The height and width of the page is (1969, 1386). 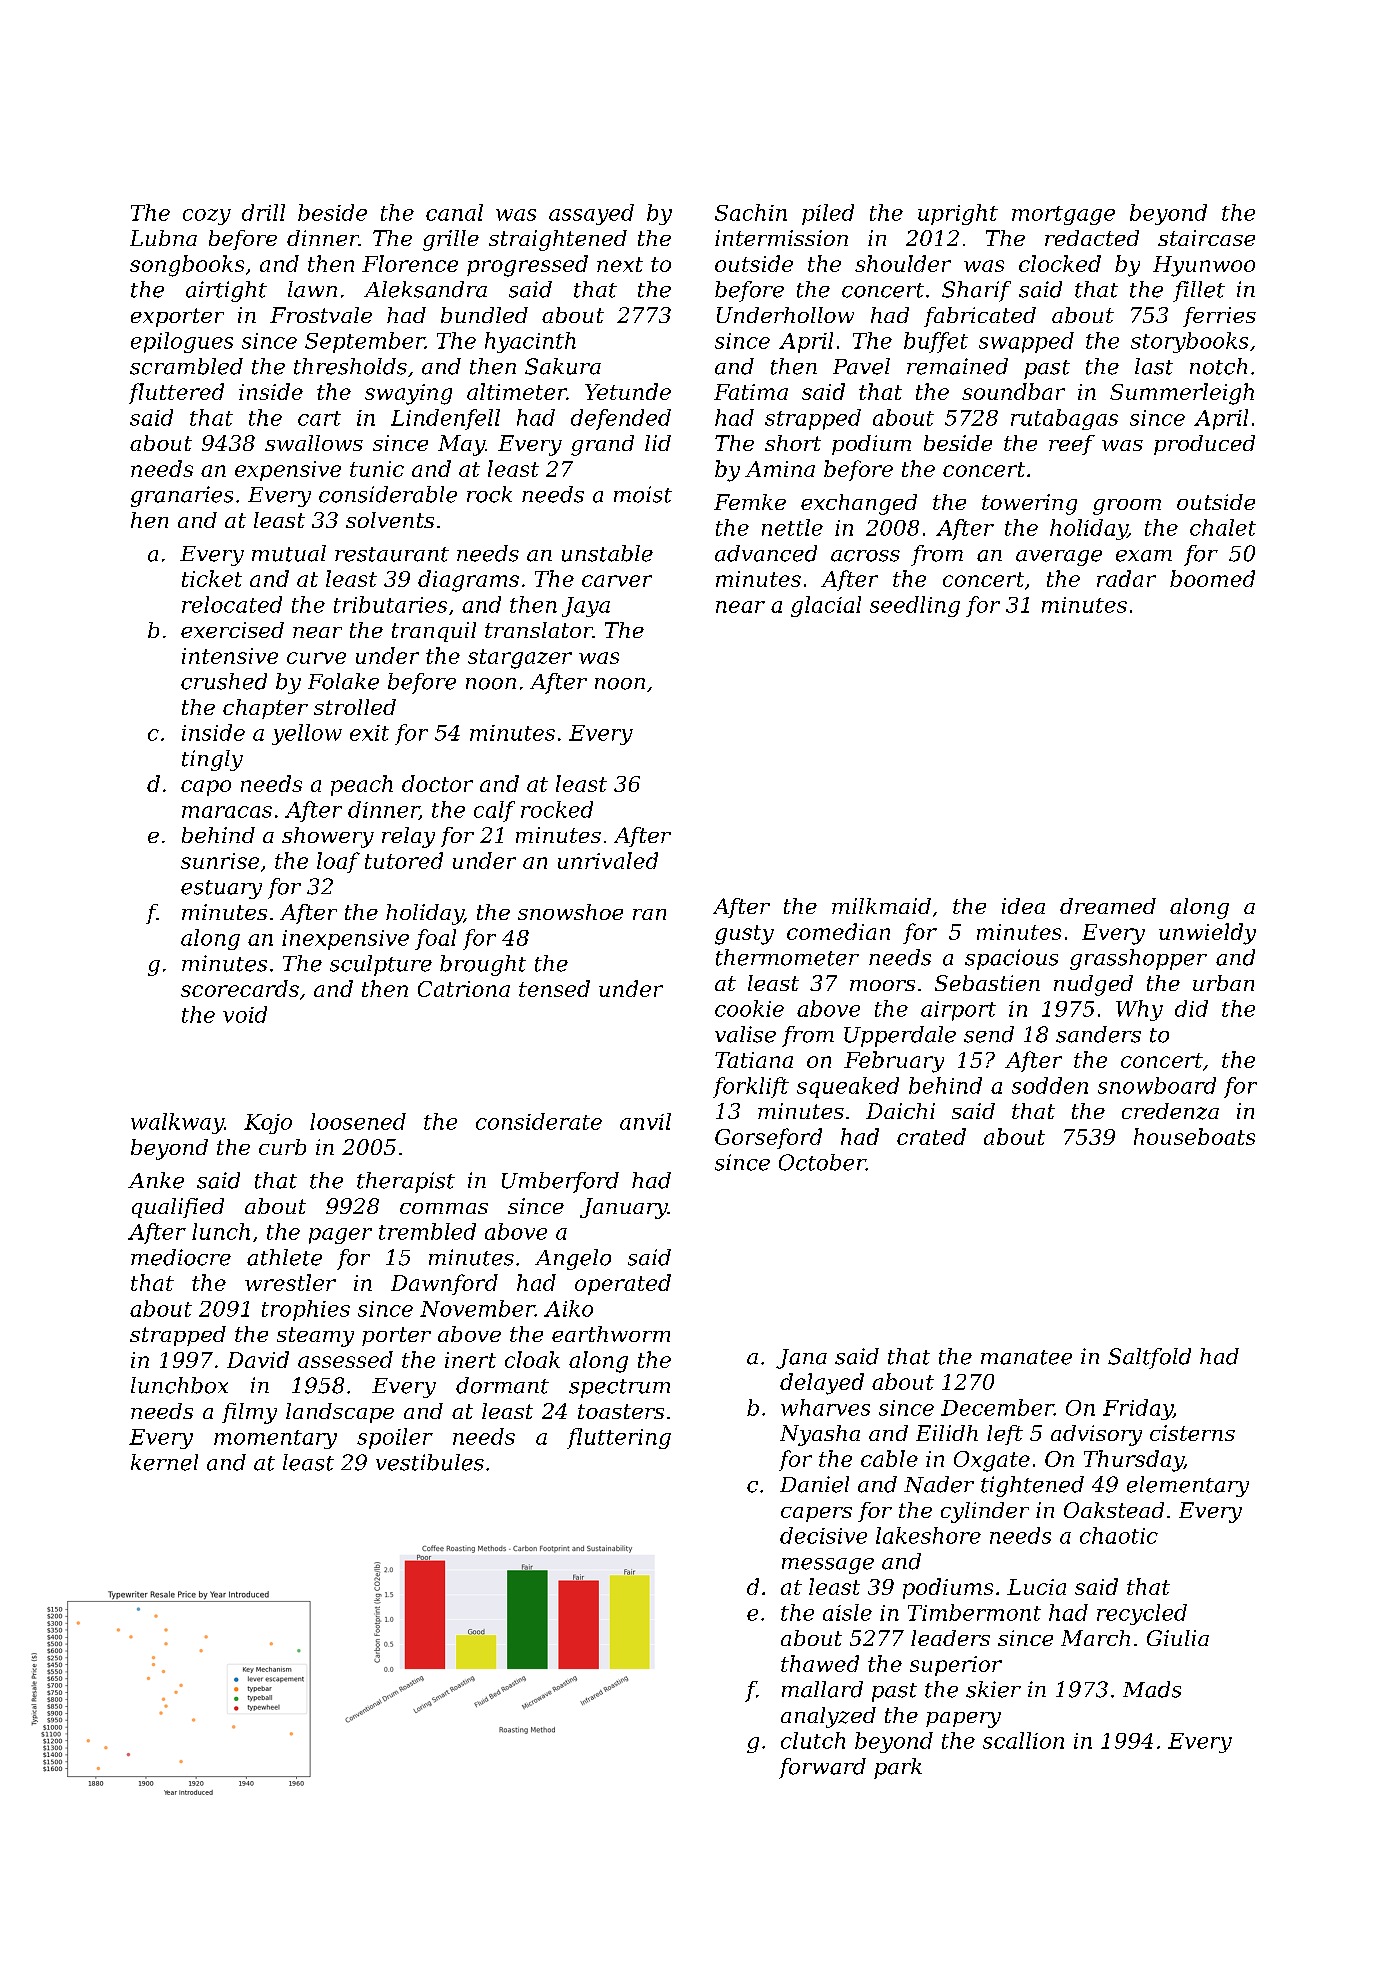 What do you see at coordinates (1050, 1085) in the page?
I see `sodden` at bounding box center [1050, 1085].
